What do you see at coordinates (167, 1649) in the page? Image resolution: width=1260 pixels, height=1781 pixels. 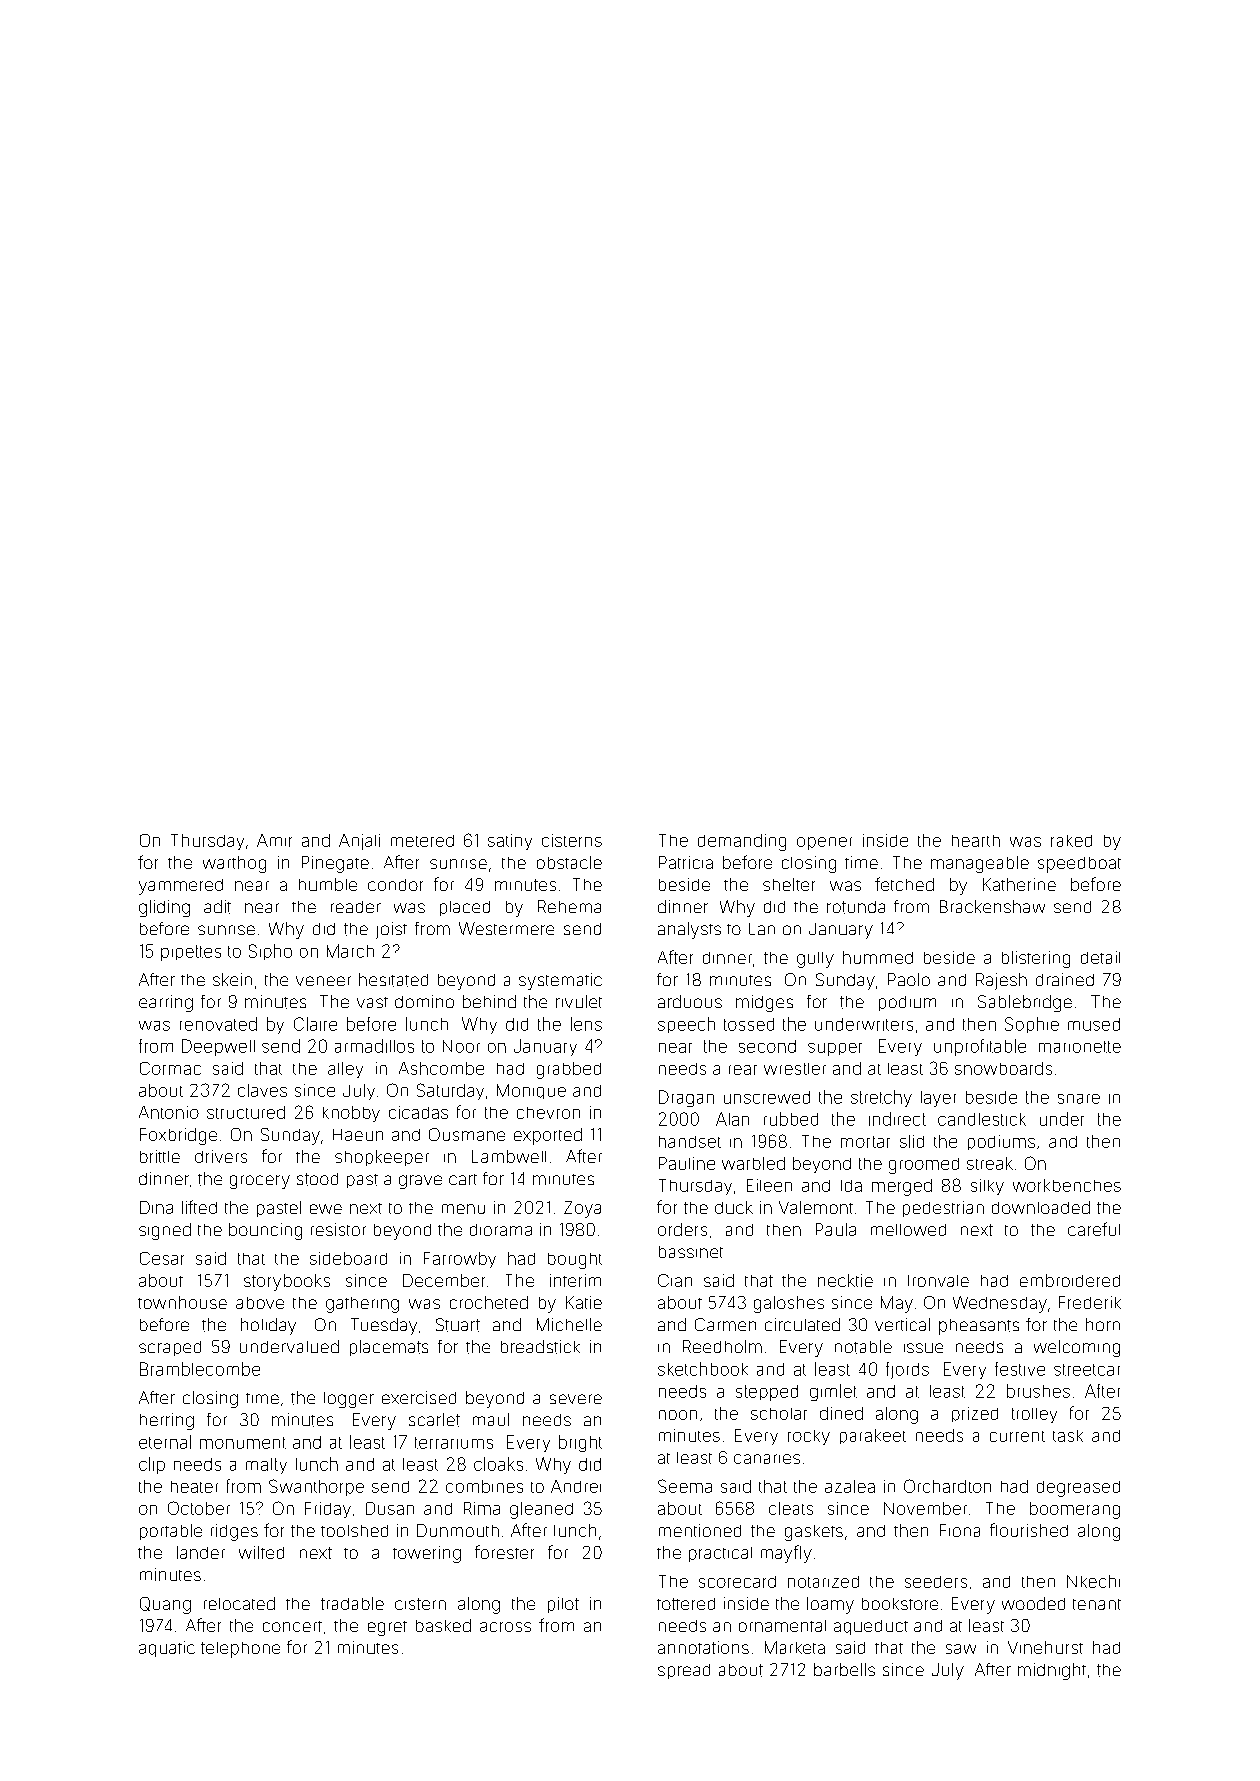 I see `aquatic` at bounding box center [167, 1649].
